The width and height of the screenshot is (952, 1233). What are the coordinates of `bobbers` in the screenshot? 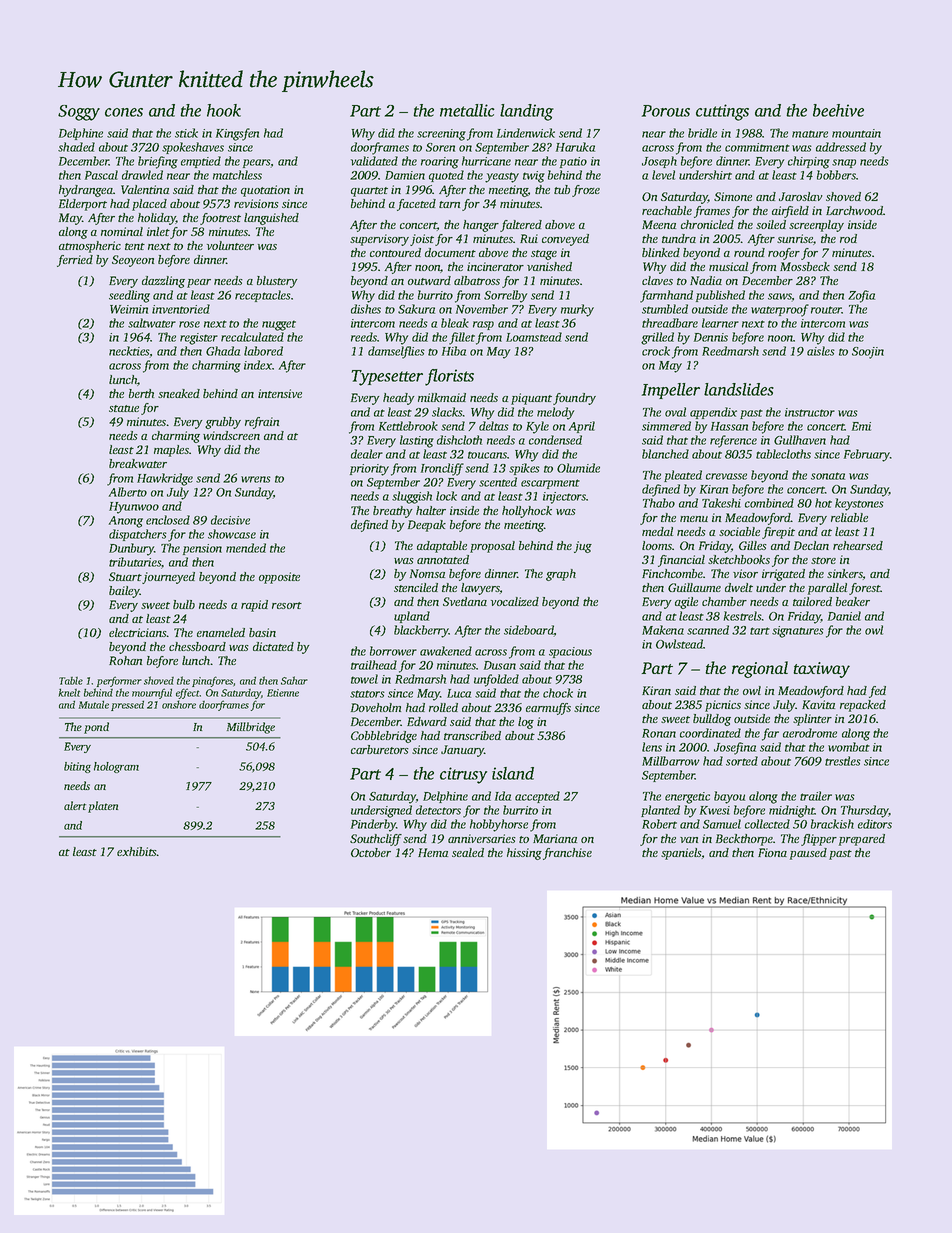 It's located at (836, 175).
